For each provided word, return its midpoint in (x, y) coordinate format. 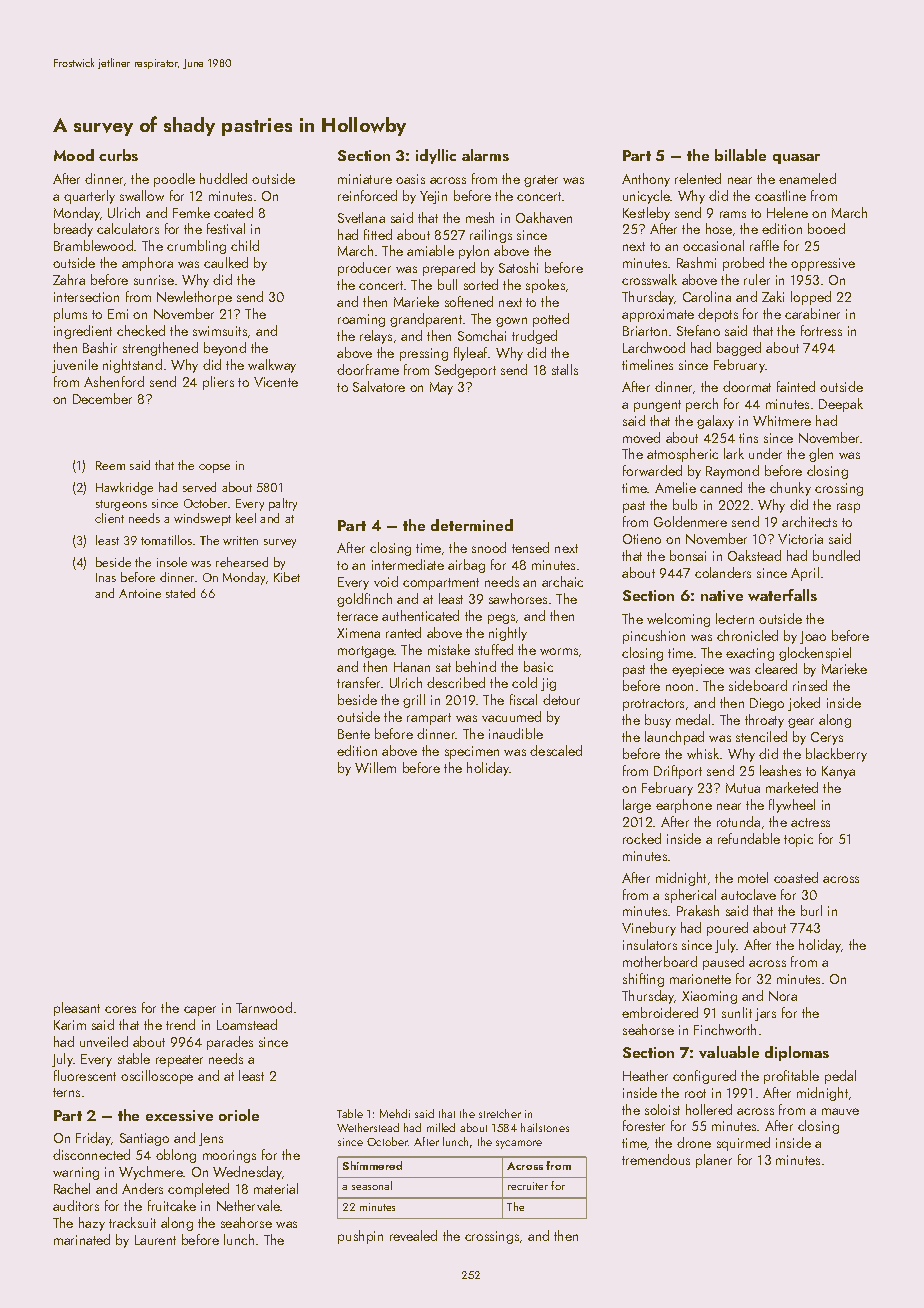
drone (694, 1142)
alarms (485, 155)
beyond (225, 349)
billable (740, 155)
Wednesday (247, 1173)
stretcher (500, 1113)
